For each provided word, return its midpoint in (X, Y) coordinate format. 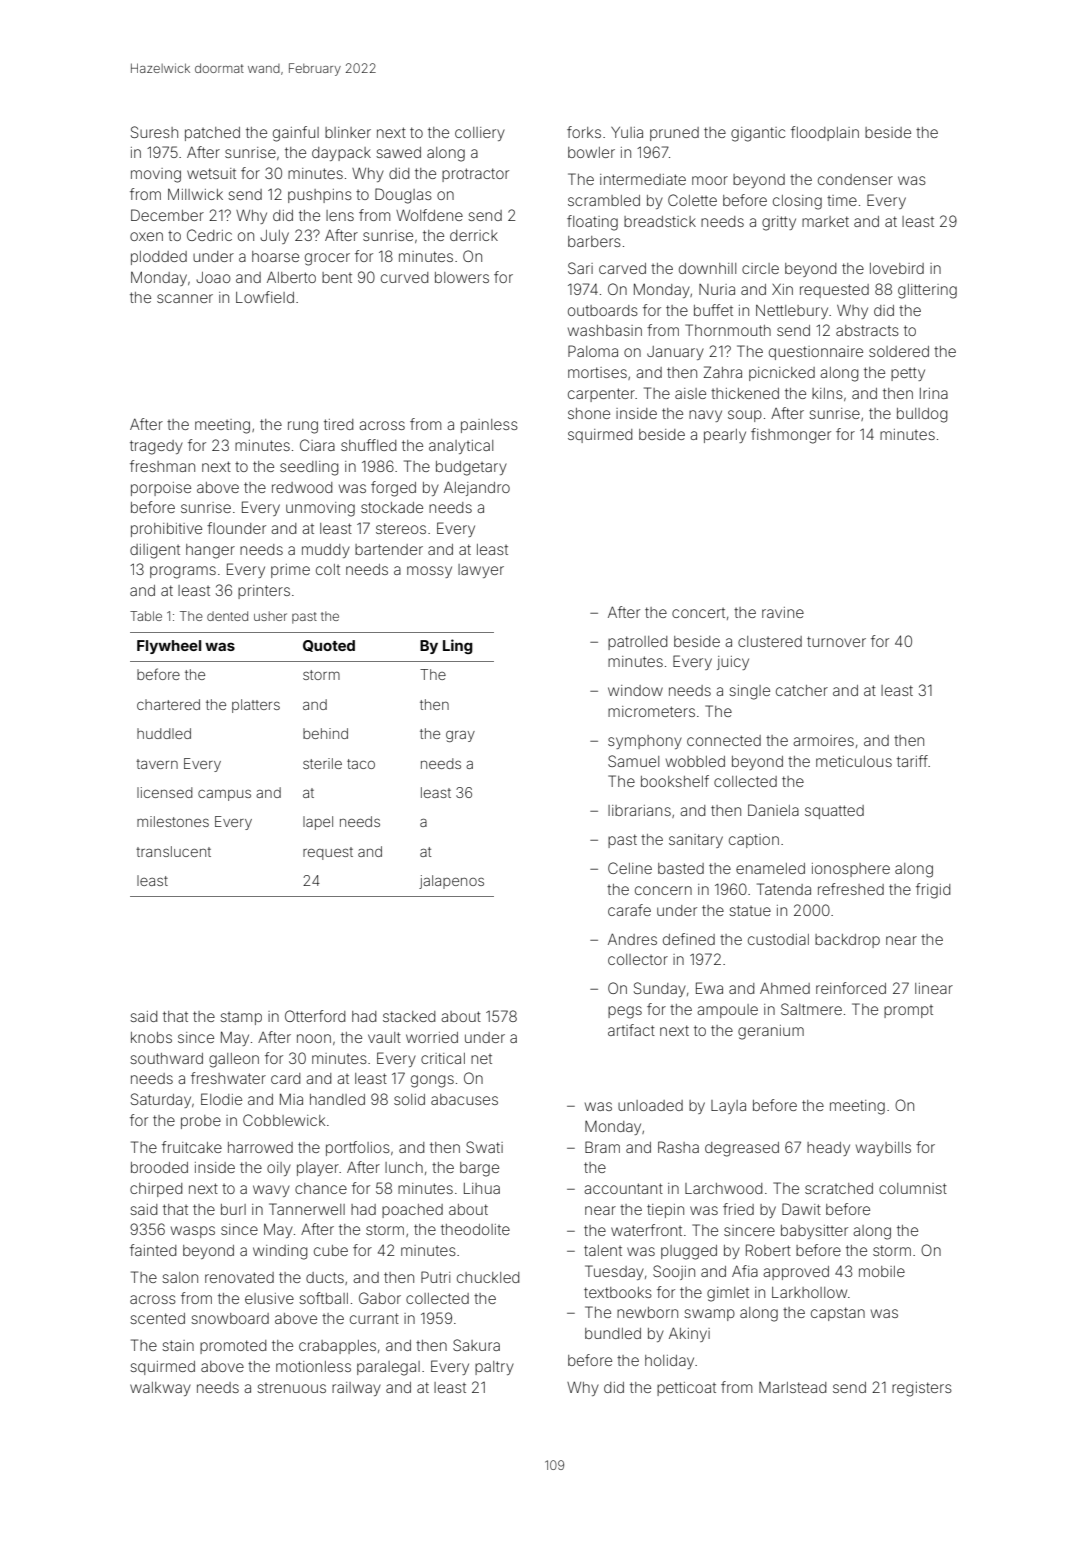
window (635, 690)
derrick (474, 235)
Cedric (209, 235)
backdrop (847, 941)
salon (180, 1277)
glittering (927, 291)
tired (338, 424)
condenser (855, 179)
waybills (883, 1149)
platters (256, 706)
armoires (823, 740)
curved (404, 277)
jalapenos (451, 882)
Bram (602, 1147)
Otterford (315, 1016)
